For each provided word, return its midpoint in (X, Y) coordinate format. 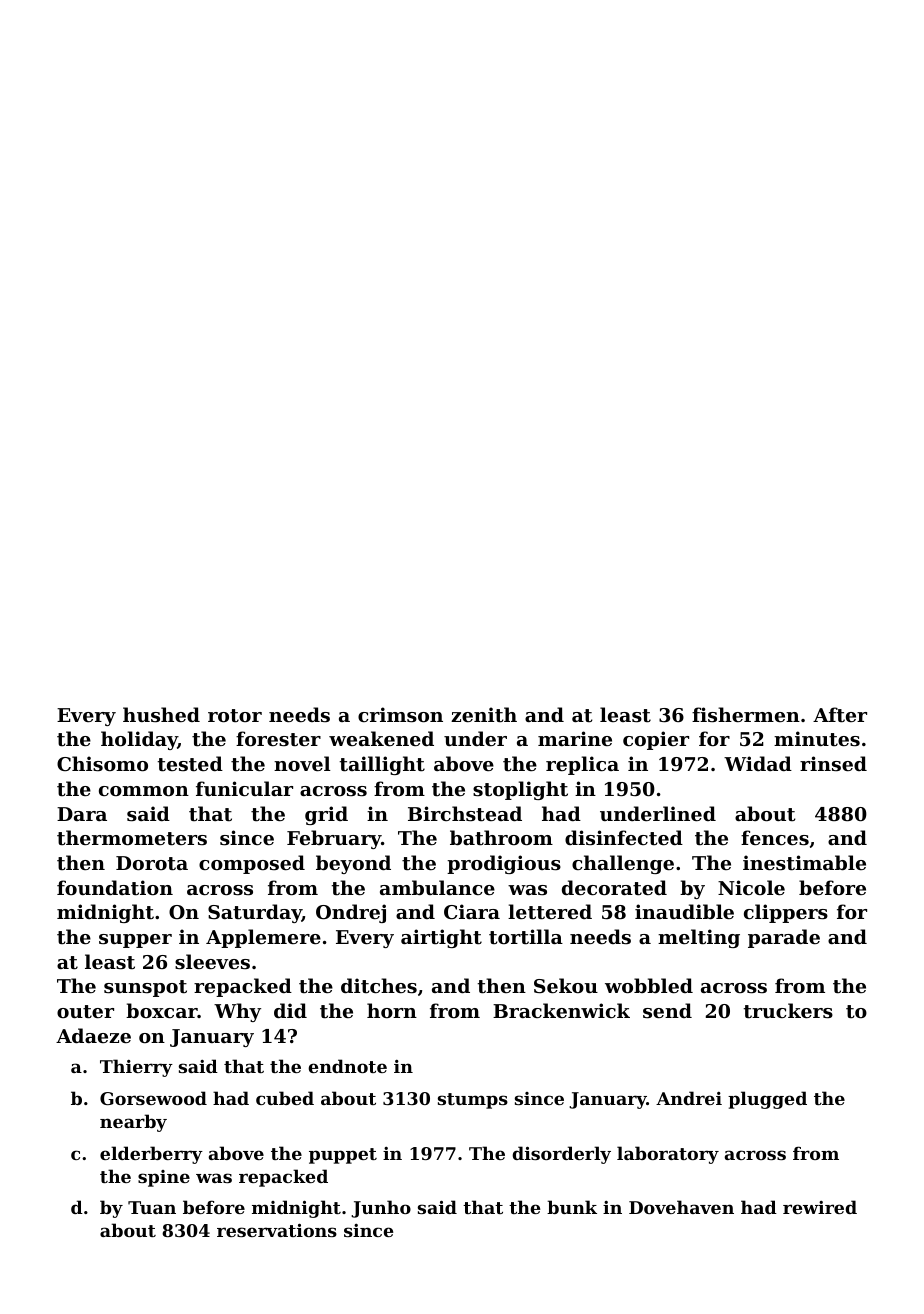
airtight (441, 938)
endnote (347, 1066)
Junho (381, 1209)
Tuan (152, 1207)
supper (135, 941)
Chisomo (102, 763)
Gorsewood (153, 1098)
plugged (767, 1100)
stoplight (520, 790)
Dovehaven (681, 1207)
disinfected (624, 838)
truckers (788, 1011)
